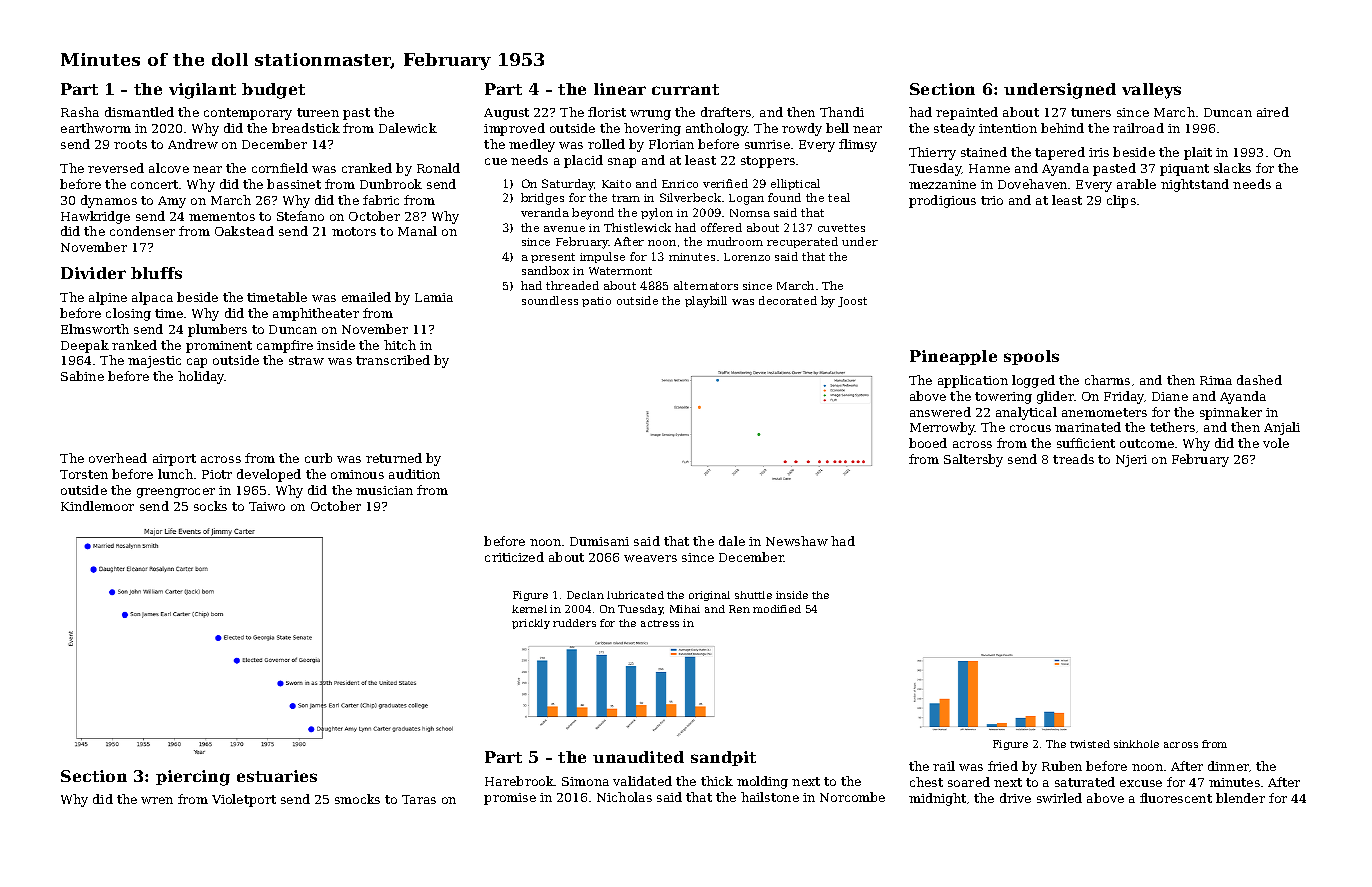 Image resolution: width=1372 pixels, height=887 pixels. What do you see at coordinates (657, 214) in the screenshot?
I see `pylon` at bounding box center [657, 214].
